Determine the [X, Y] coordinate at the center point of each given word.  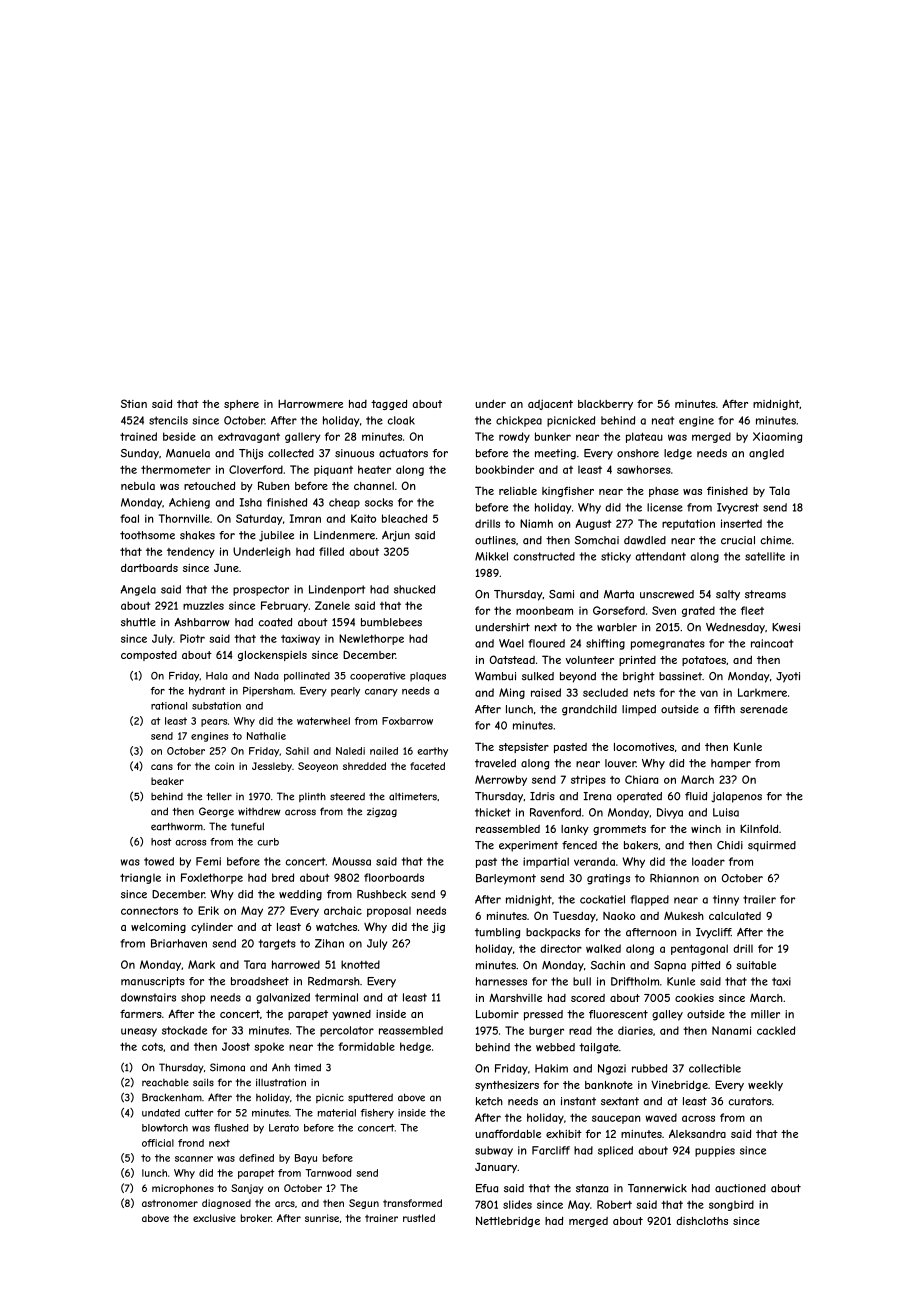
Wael [511, 643]
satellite [765, 556]
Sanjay [247, 1189]
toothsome [147, 535]
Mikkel [491, 556]
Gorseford [619, 610]
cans [162, 767]
